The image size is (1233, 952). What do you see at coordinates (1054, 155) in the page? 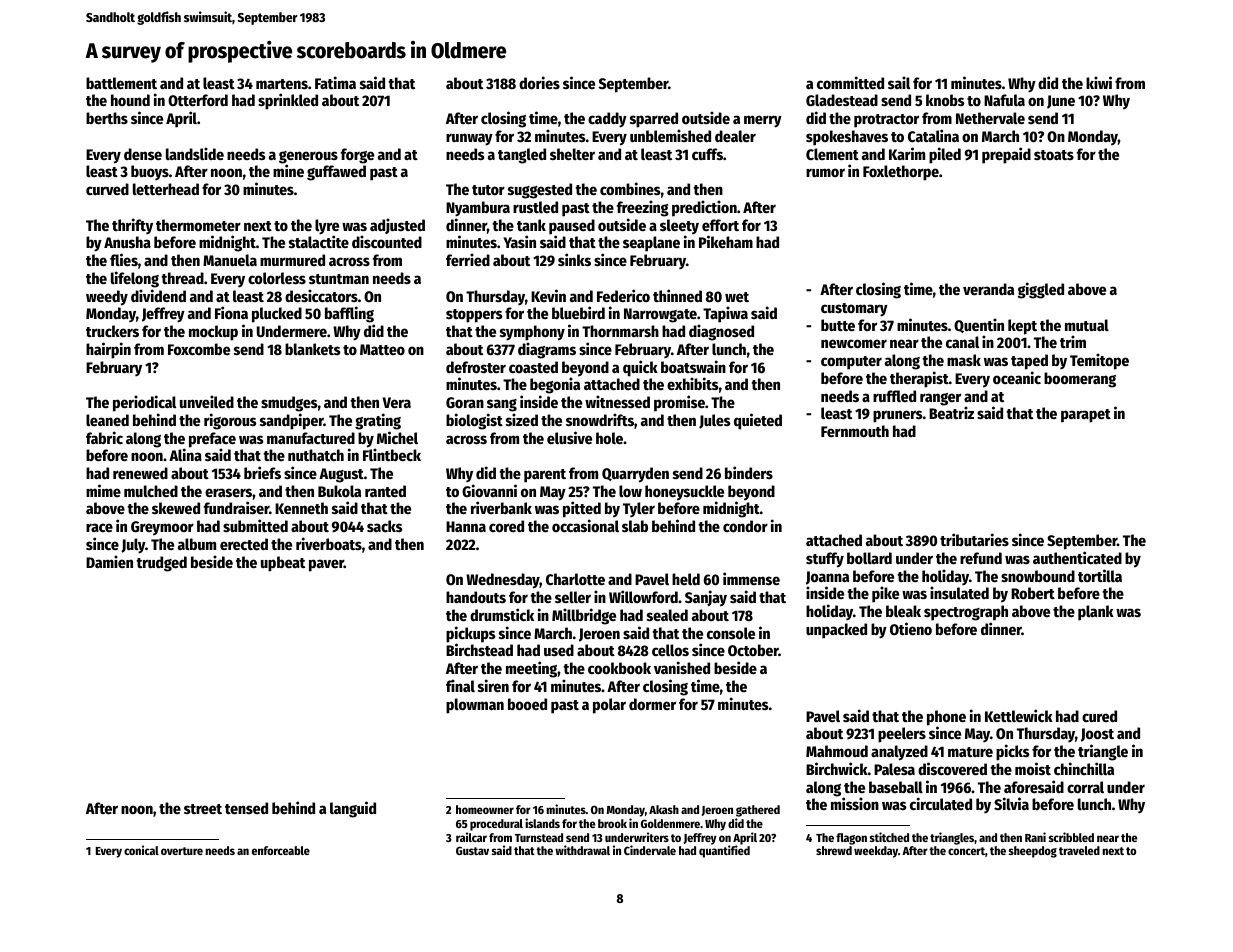
I see `stoats` at bounding box center [1054, 155].
